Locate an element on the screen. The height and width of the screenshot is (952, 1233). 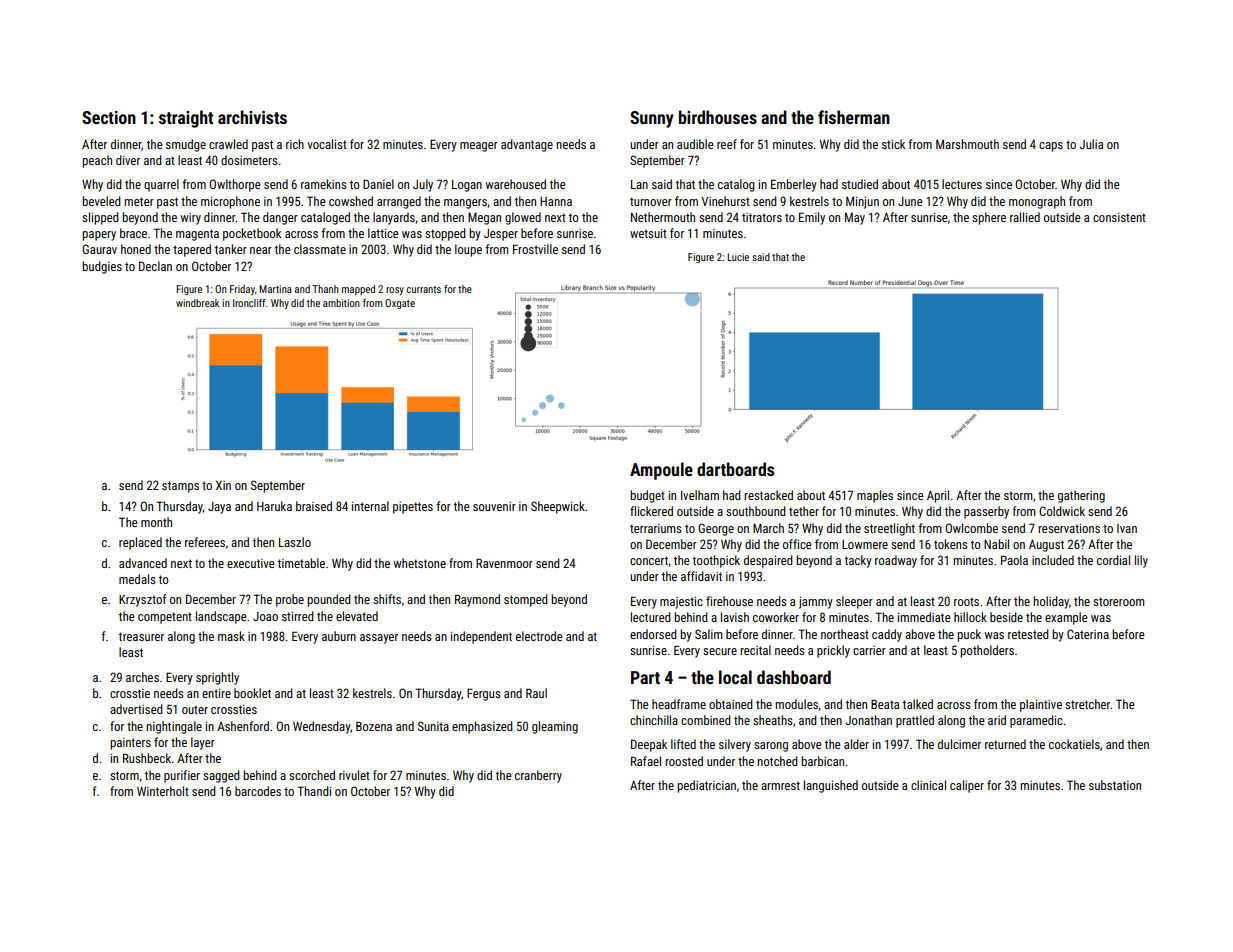
Section is located at coordinates (109, 117).
